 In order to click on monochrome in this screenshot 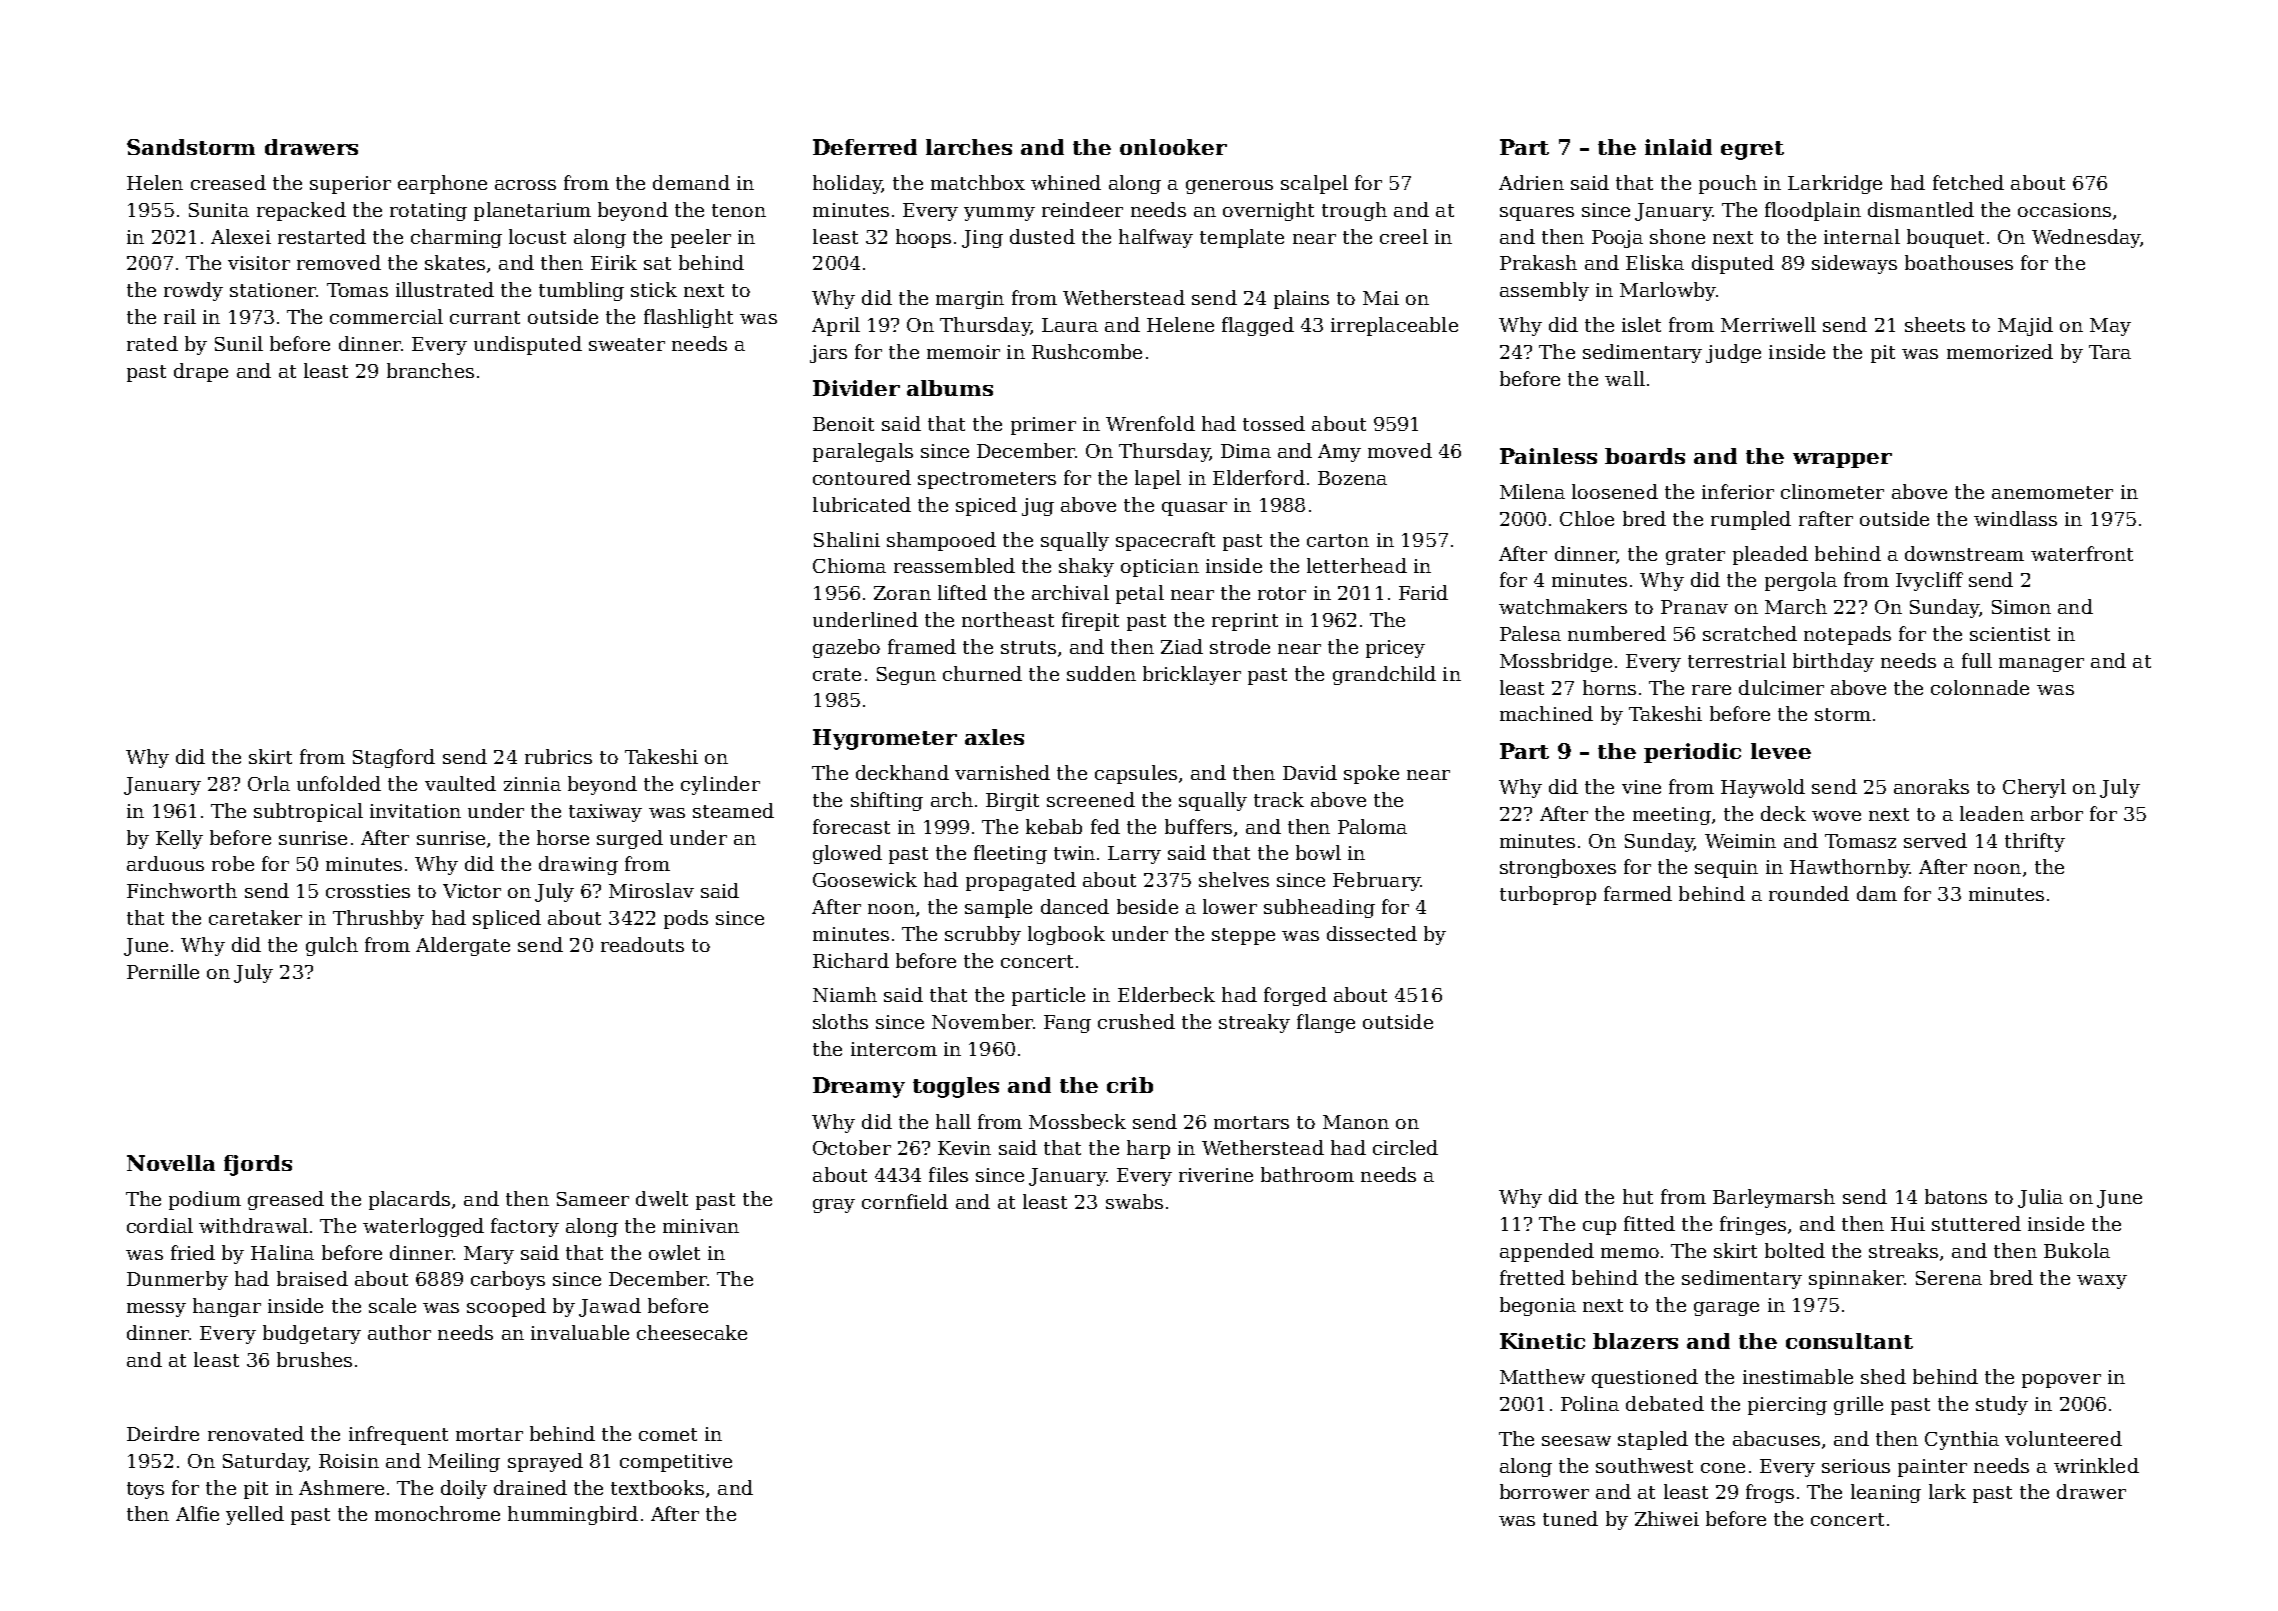, I will do `click(437, 1513)`.
